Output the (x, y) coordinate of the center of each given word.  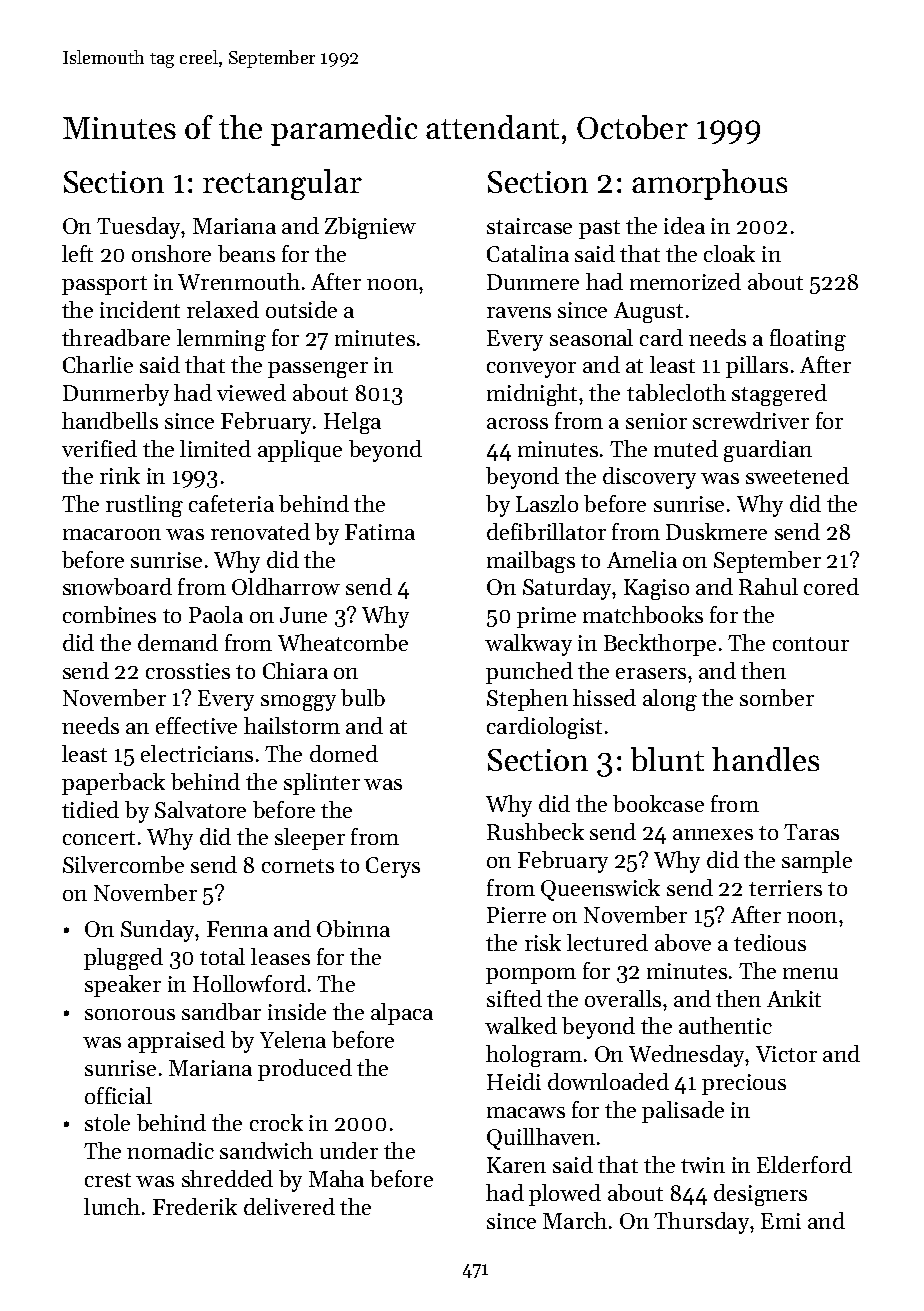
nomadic (170, 1150)
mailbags (531, 562)
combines (109, 614)
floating (808, 340)
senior (656, 421)
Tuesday (139, 228)
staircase (529, 226)
